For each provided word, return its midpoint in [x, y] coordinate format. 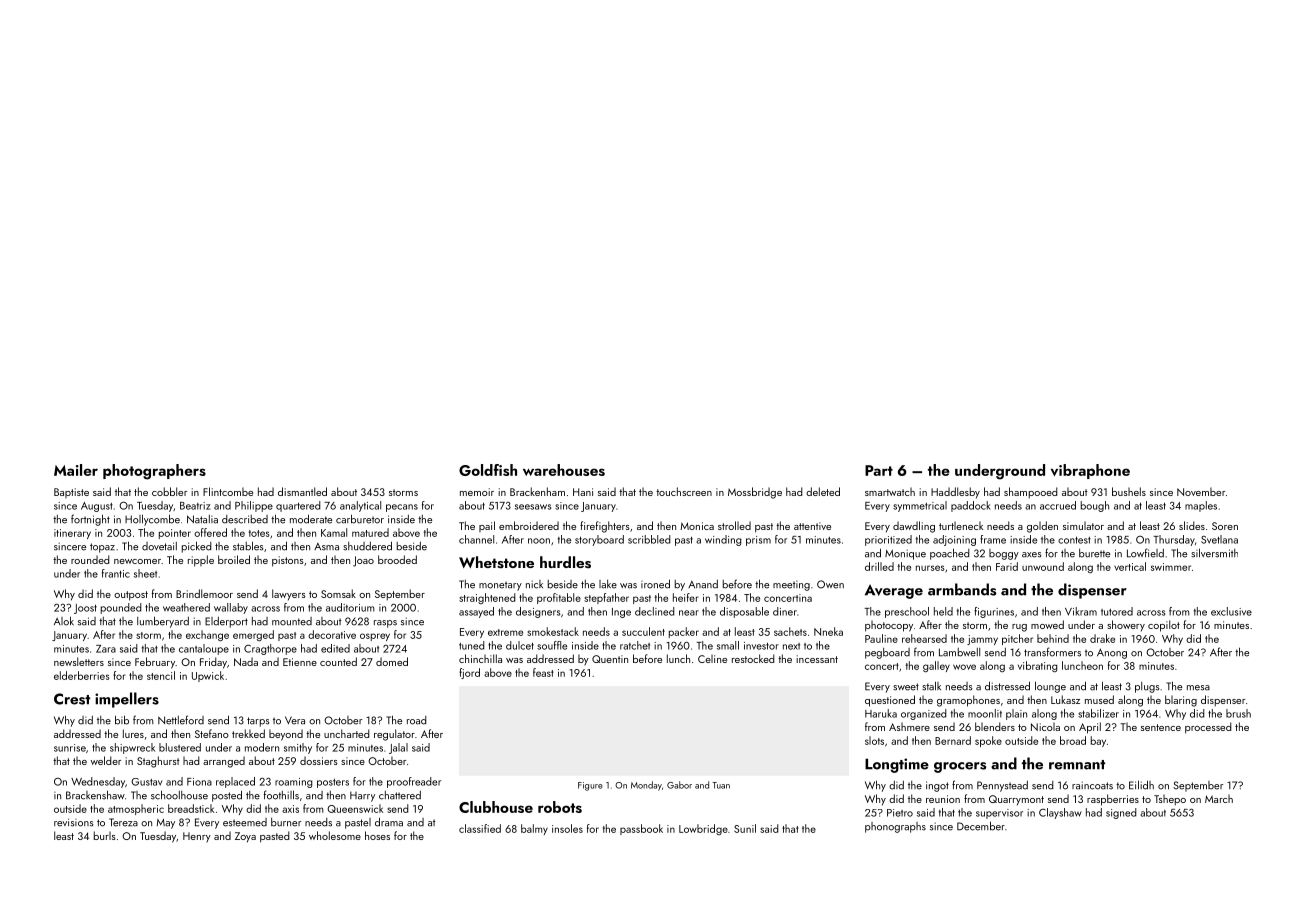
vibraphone [1090, 471]
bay [1098, 741]
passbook [641, 829]
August [97, 507]
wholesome [335, 835]
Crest [72, 699]
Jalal [398, 748]
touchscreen [684, 491]
